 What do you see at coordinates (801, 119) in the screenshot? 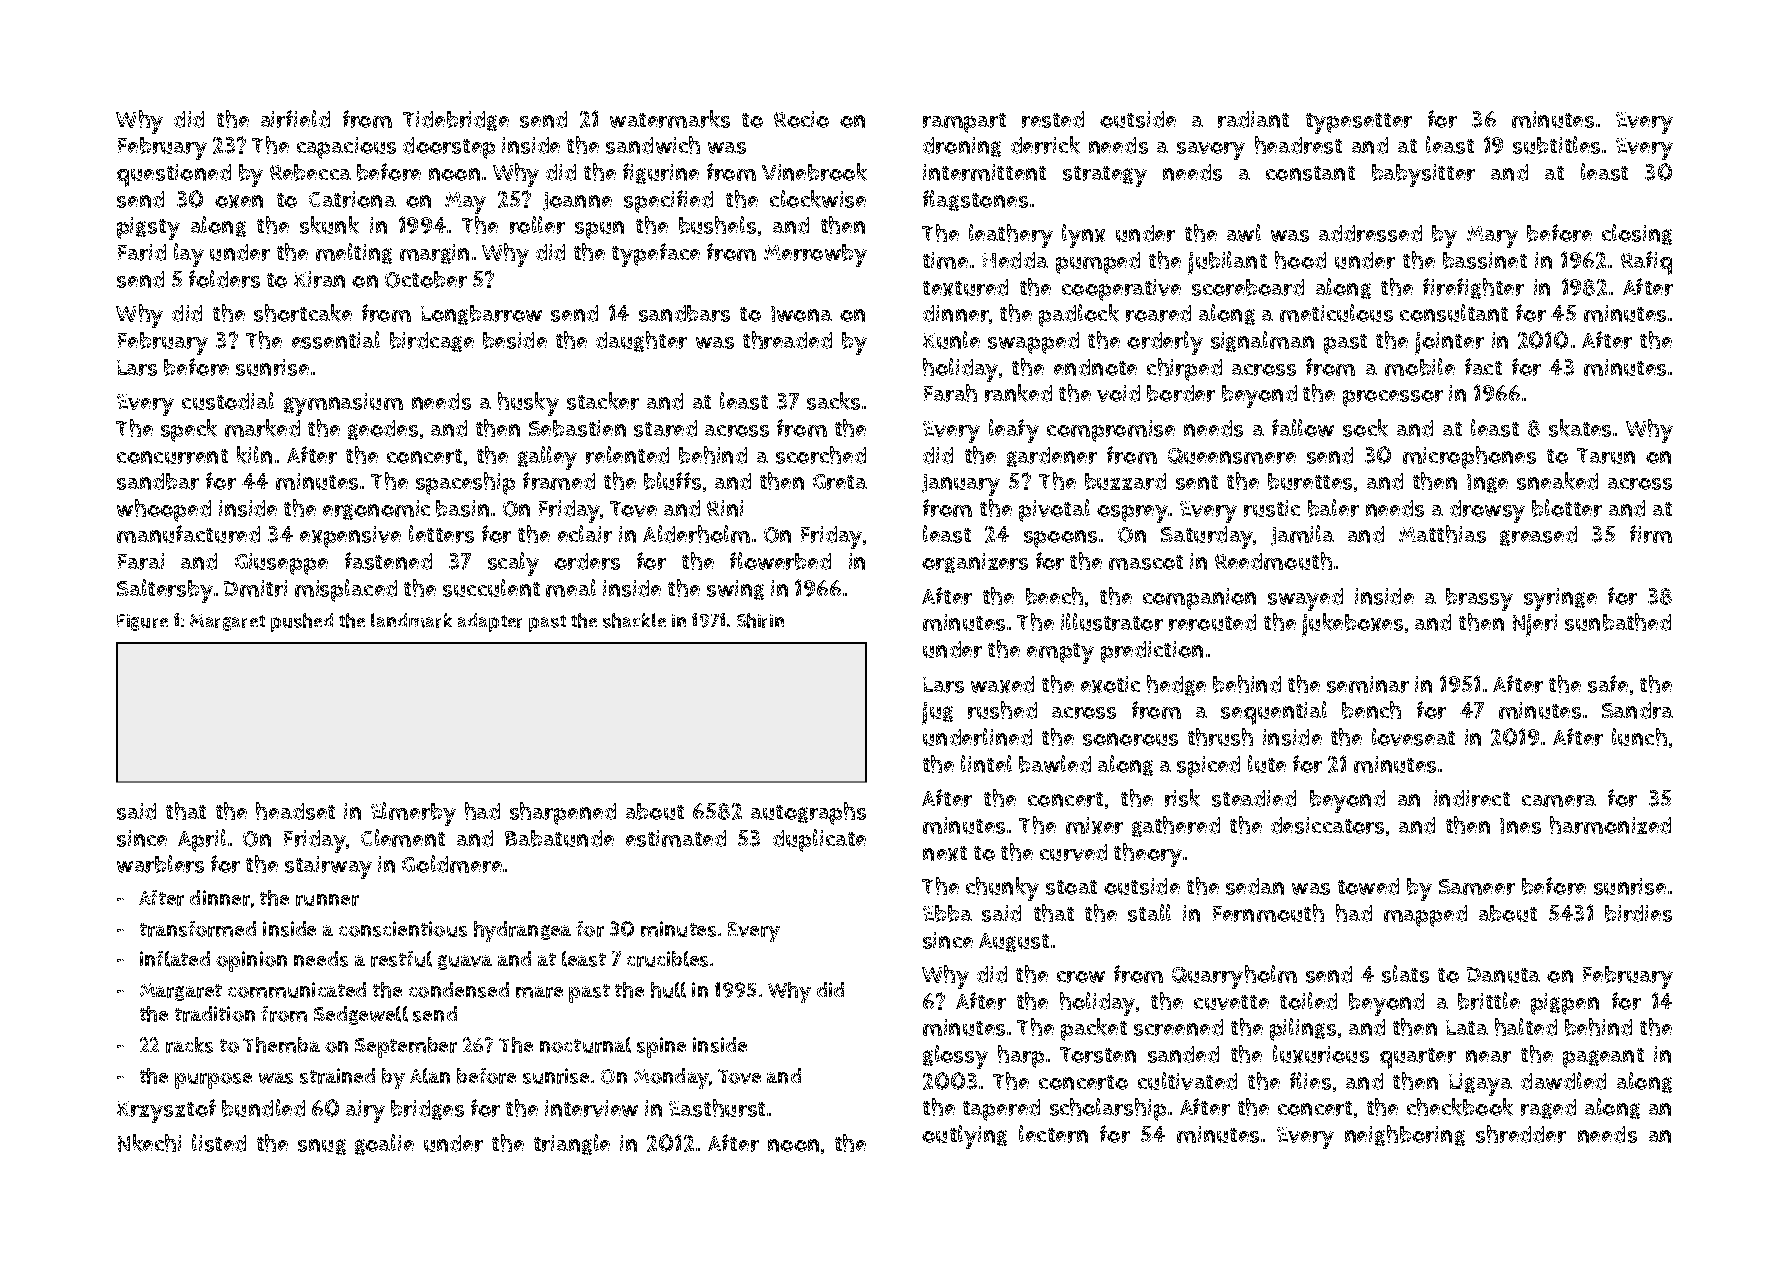
I see `Rocio` at bounding box center [801, 119].
